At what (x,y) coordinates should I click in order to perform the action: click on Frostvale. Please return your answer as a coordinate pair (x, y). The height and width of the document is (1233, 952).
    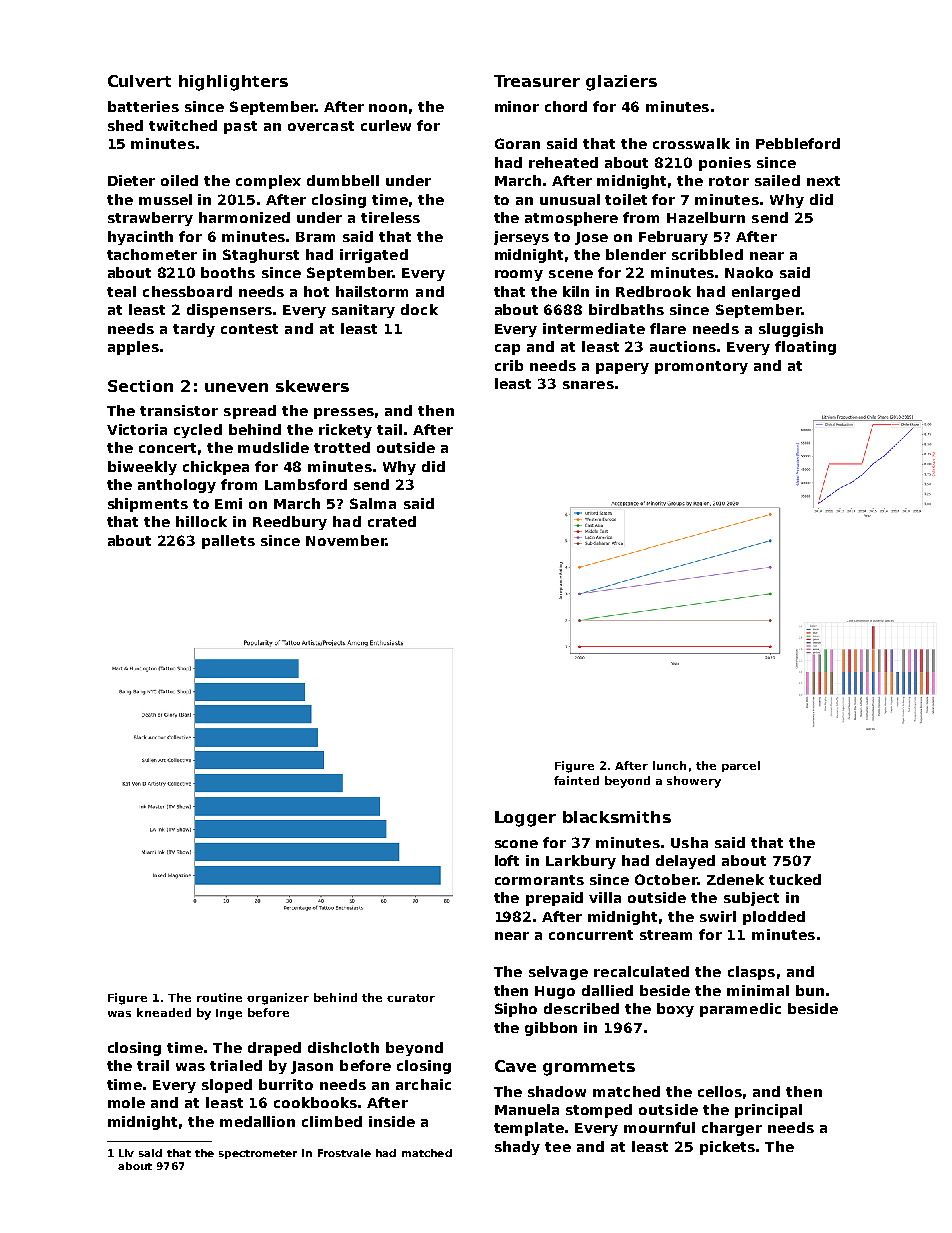
    Looking at the image, I should click on (344, 1153).
